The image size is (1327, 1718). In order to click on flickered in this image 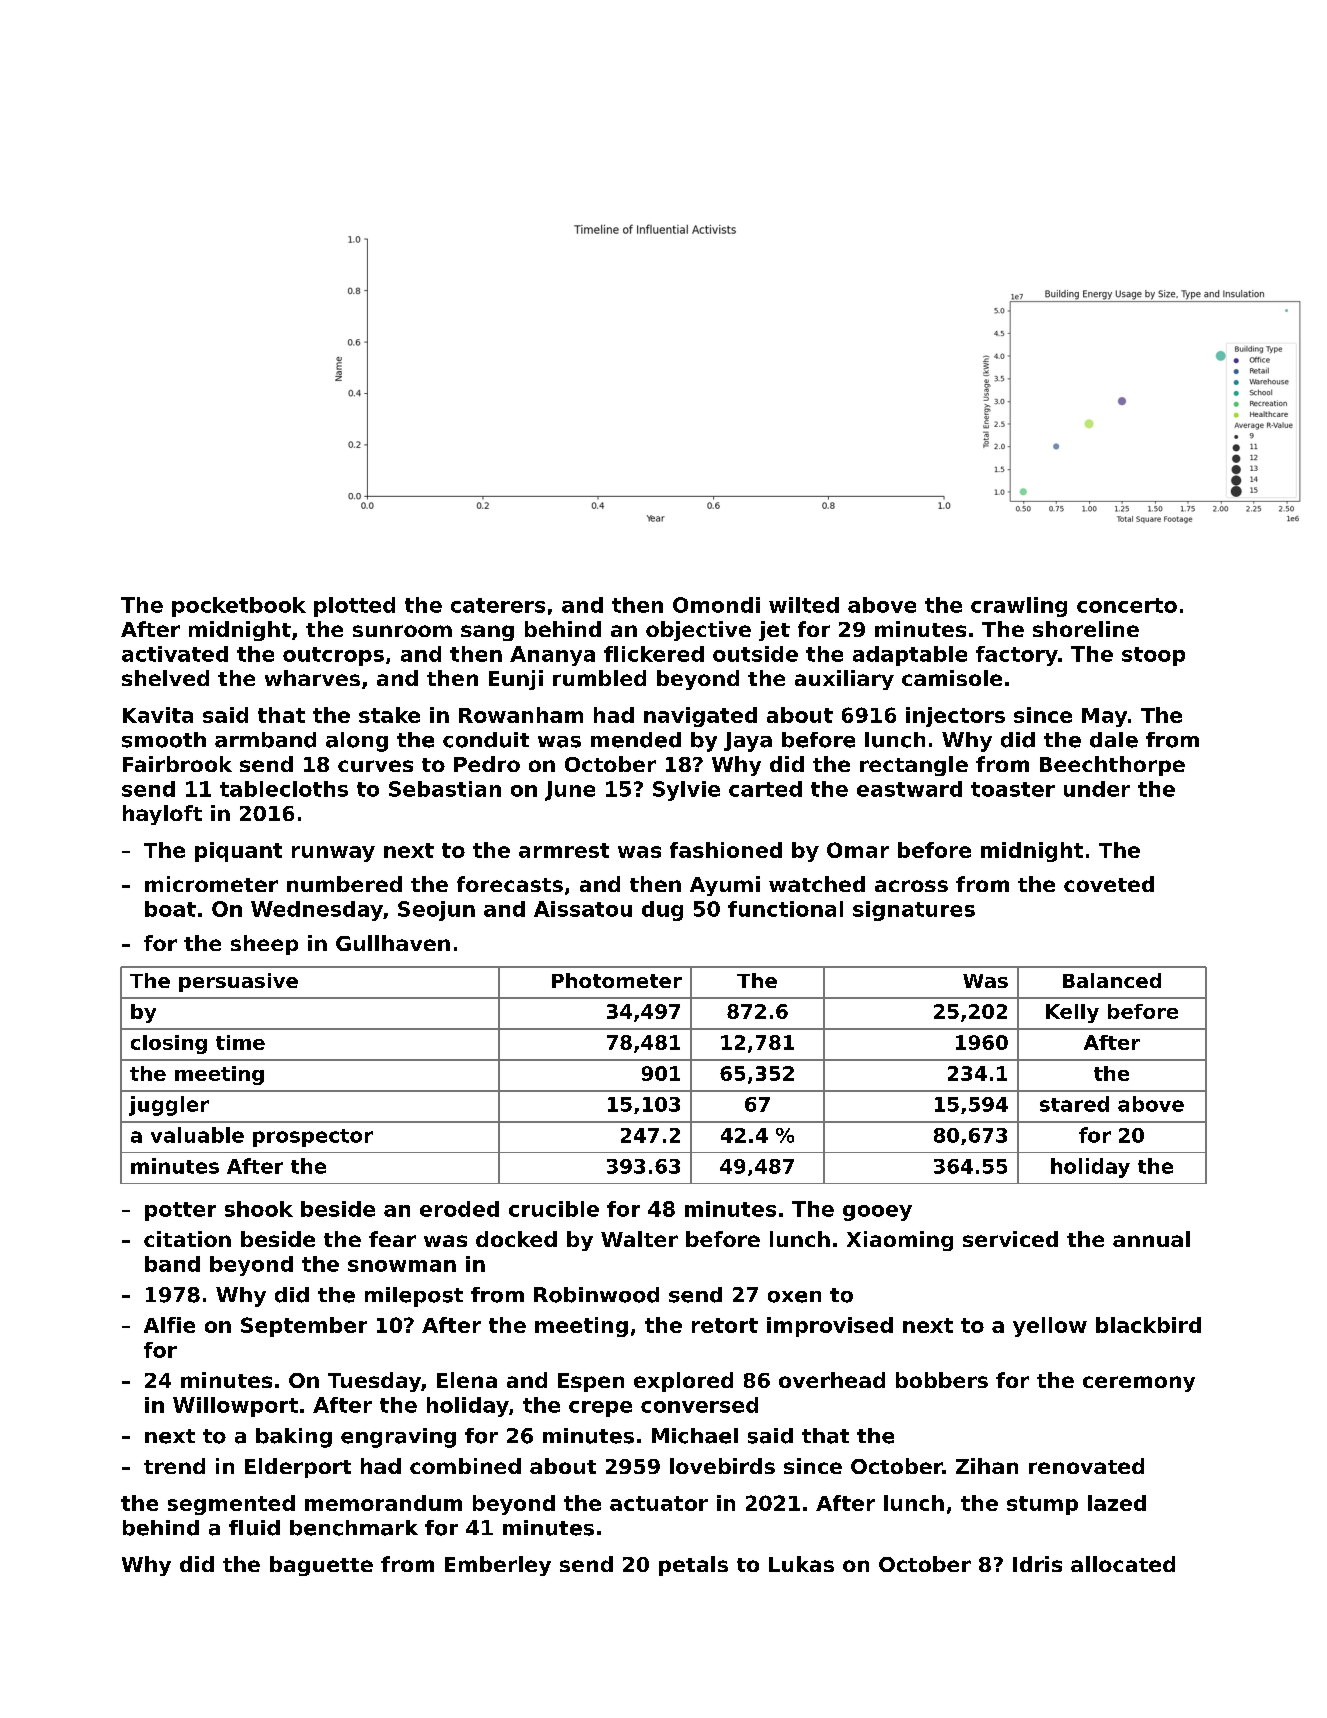, I will do `click(654, 654)`.
